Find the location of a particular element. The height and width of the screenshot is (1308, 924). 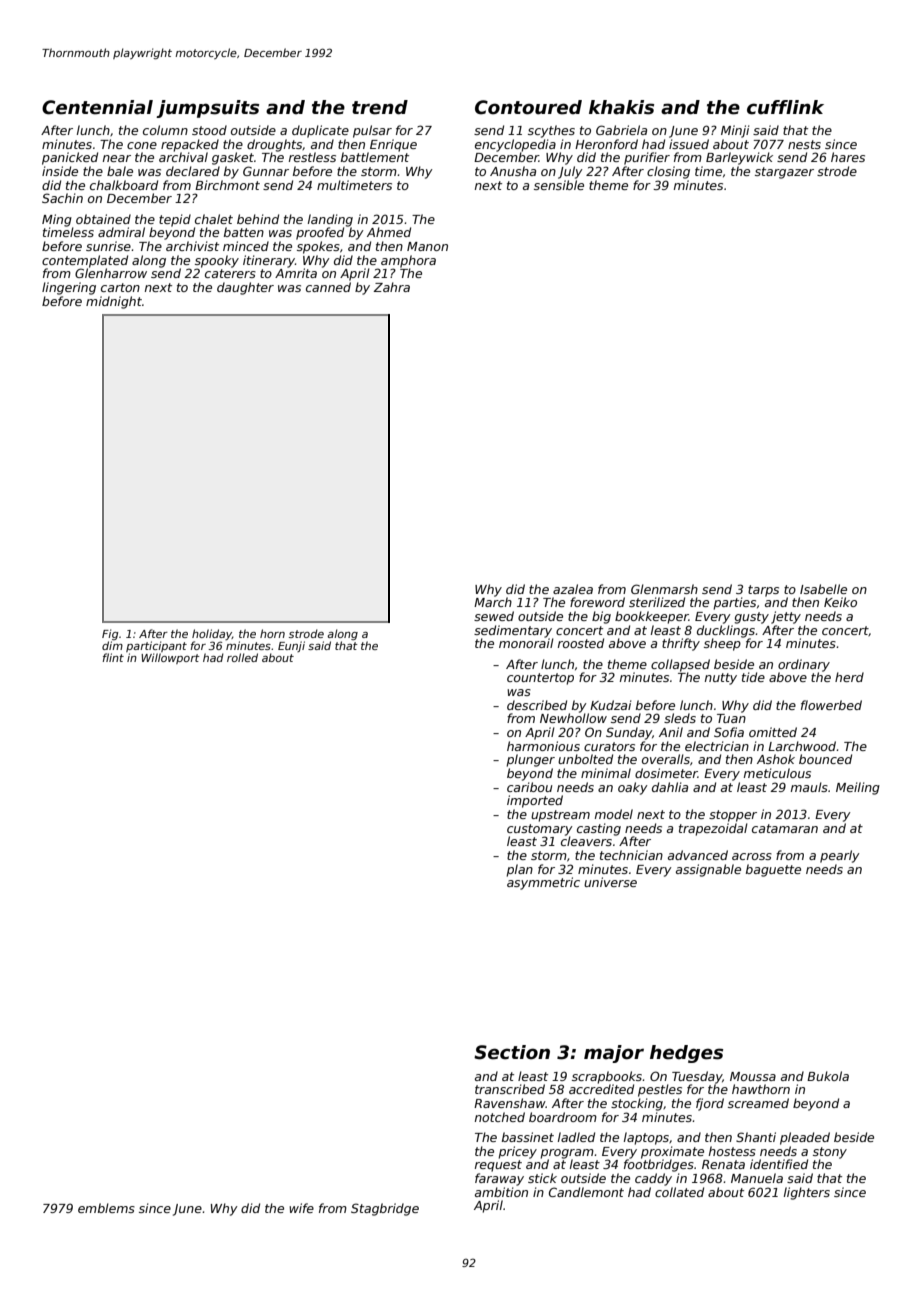

asymmetric is located at coordinates (543, 883).
